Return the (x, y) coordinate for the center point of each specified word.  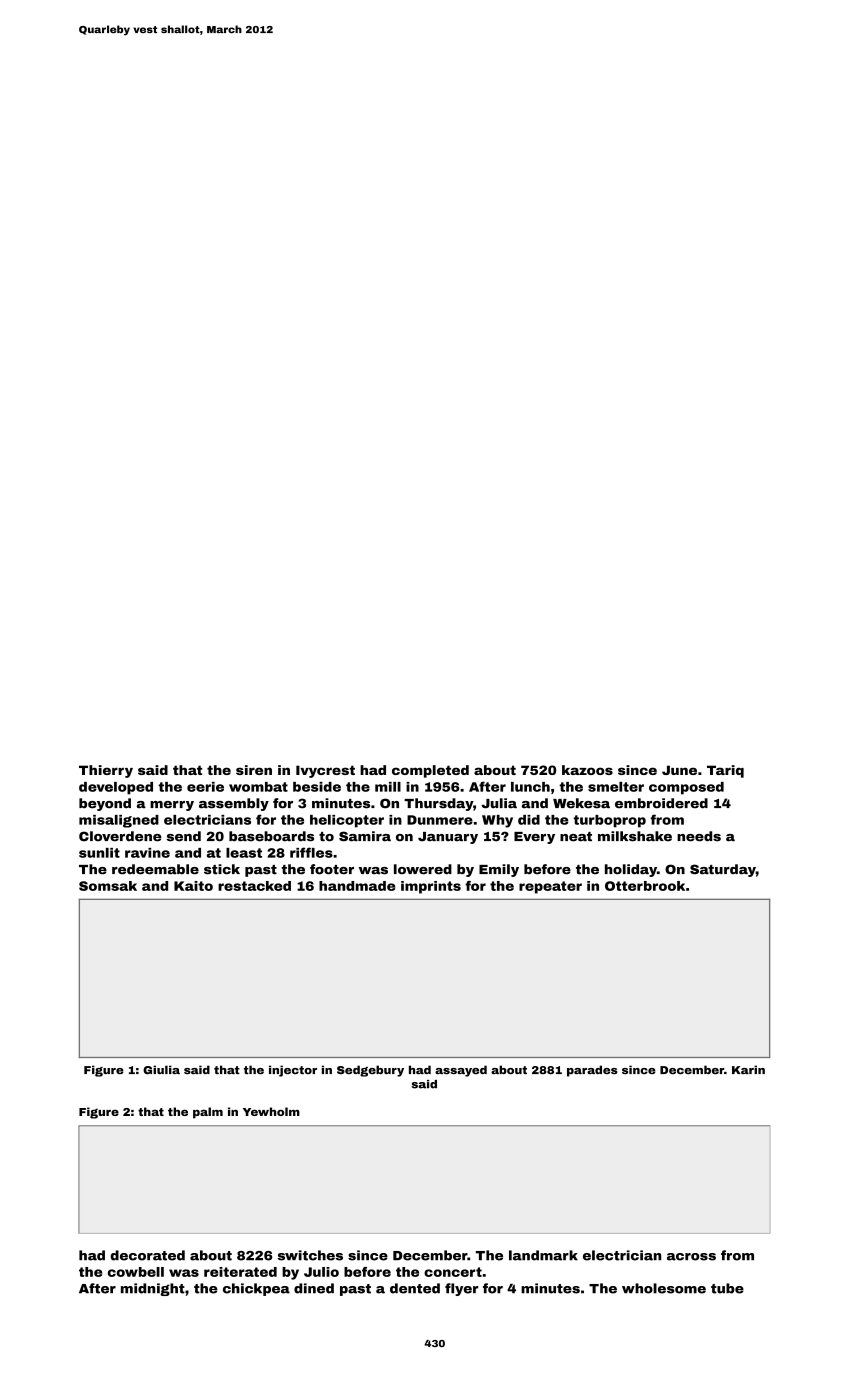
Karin (748, 1069)
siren (254, 770)
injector (293, 1071)
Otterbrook (645, 886)
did (529, 820)
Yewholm (271, 1111)
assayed (461, 1071)
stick (222, 869)
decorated (147, 1255)
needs (699, 836)
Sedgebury (370, 1071)
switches (310, 1255)
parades (592, 1071)
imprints (431, 887)
